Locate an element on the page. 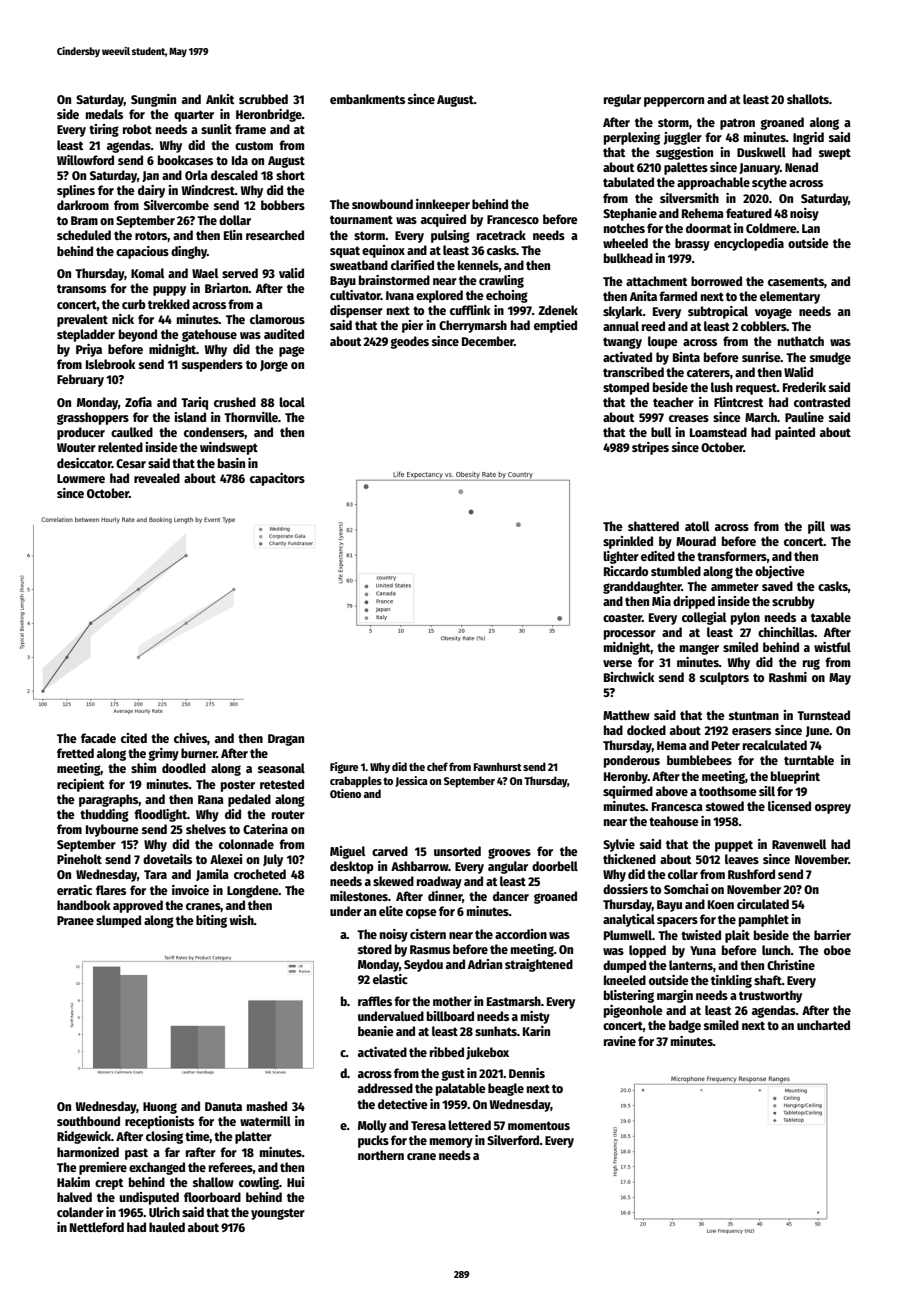 The image size is (908, 1316). Silverford is located at coordinates (513, 1140).
